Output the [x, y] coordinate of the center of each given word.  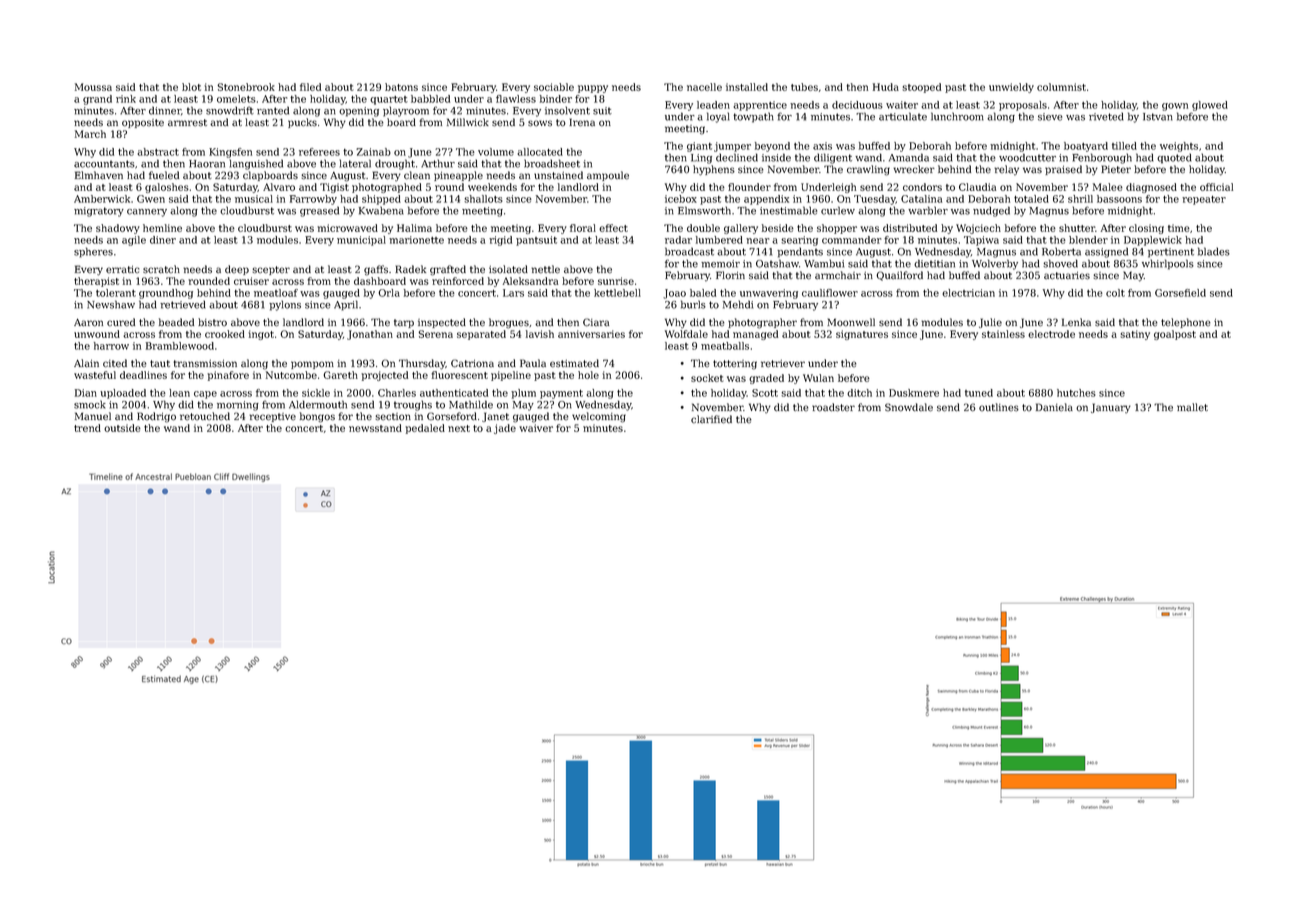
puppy [593, 89]
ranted [273, 110]
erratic [123, 270]
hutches [1076, 393]
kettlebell [617, 293]
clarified [711, 419]
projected [384, 376]
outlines [999, 407]
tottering [735, 365]
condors [922, 187]
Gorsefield [1180, 293]
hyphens [714, 170]
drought [395, 164]
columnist [1061, 87]
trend [87, 428]
